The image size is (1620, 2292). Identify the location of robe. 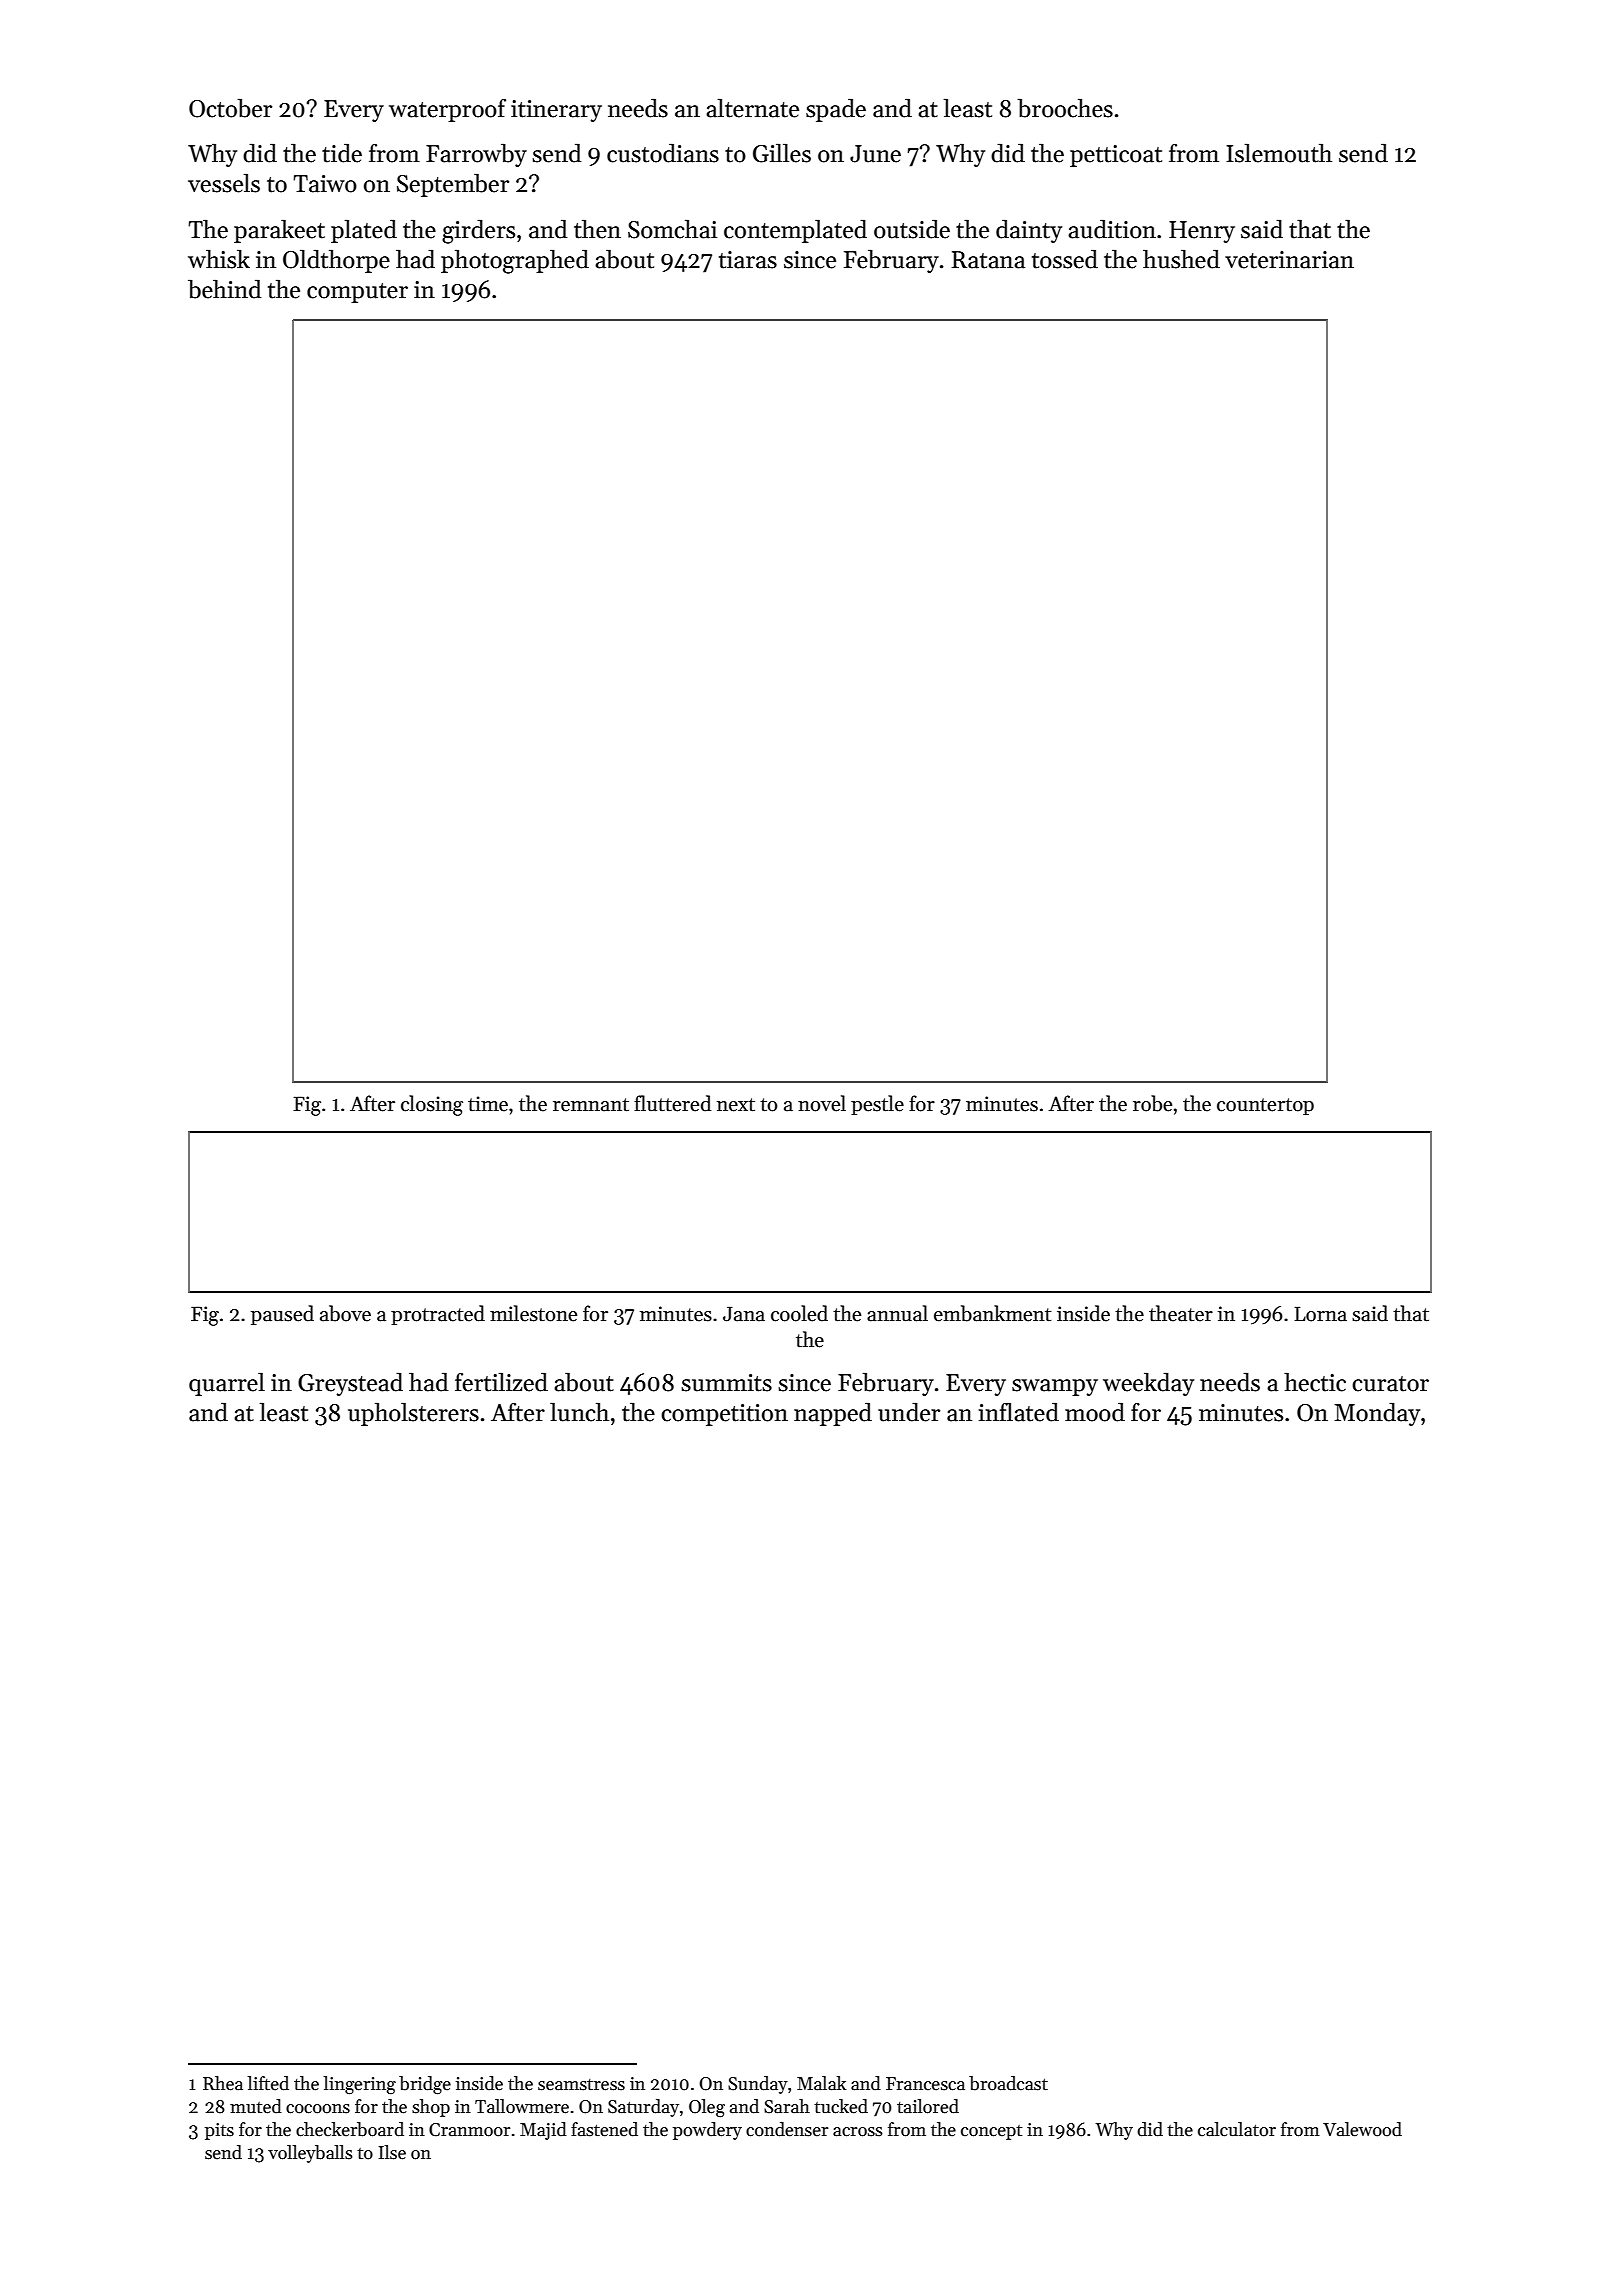
(1152, 1103).
